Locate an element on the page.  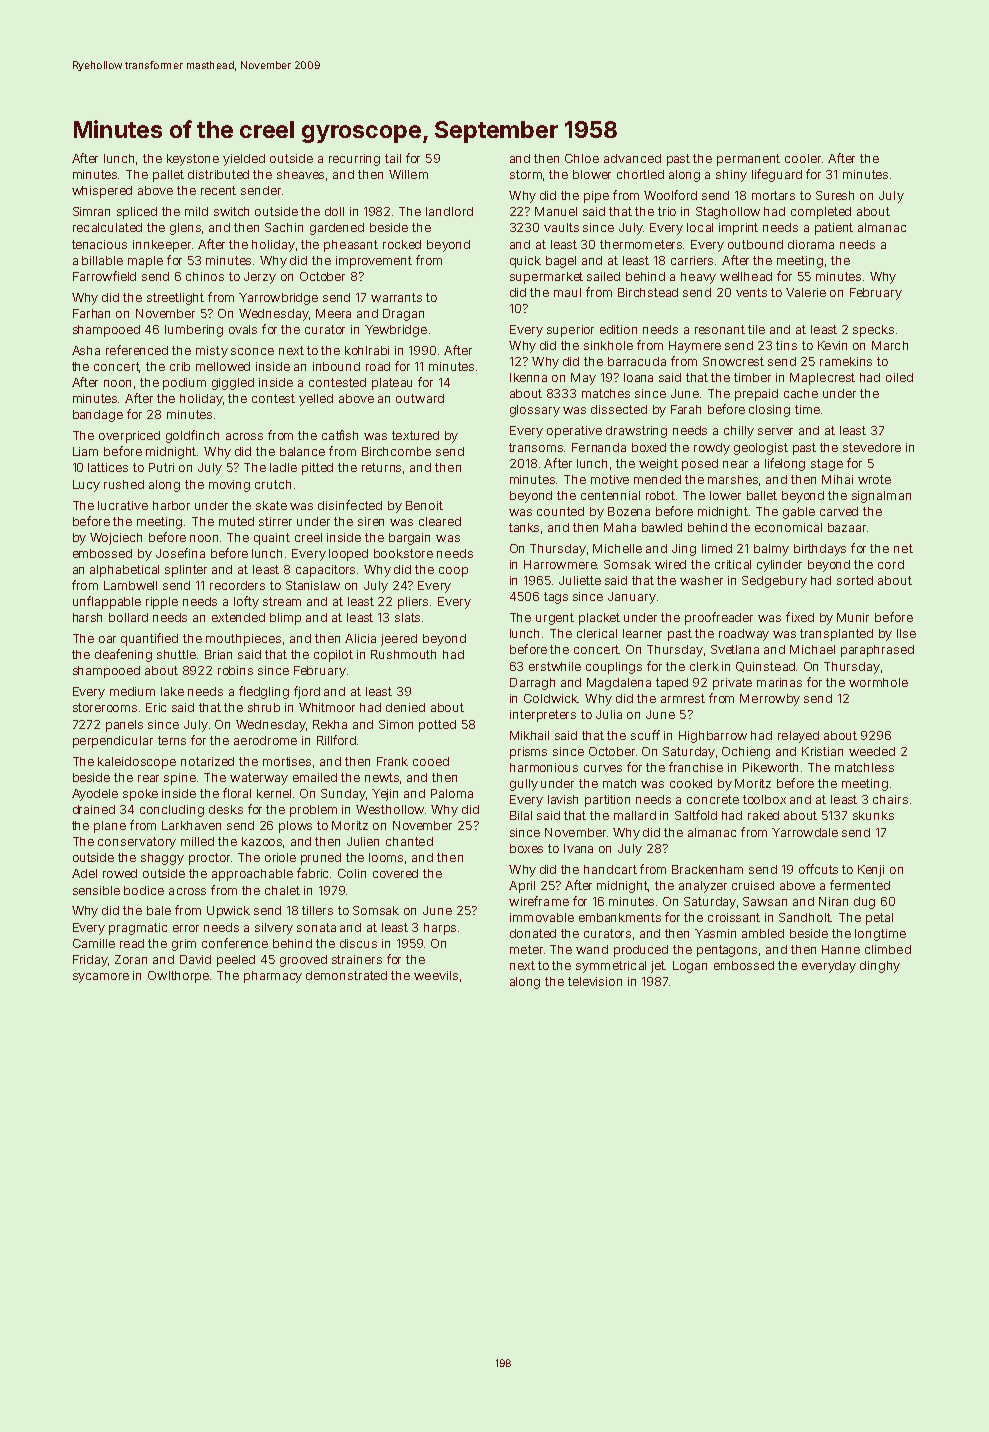
dinghy is located at coordinates (880, 967).
